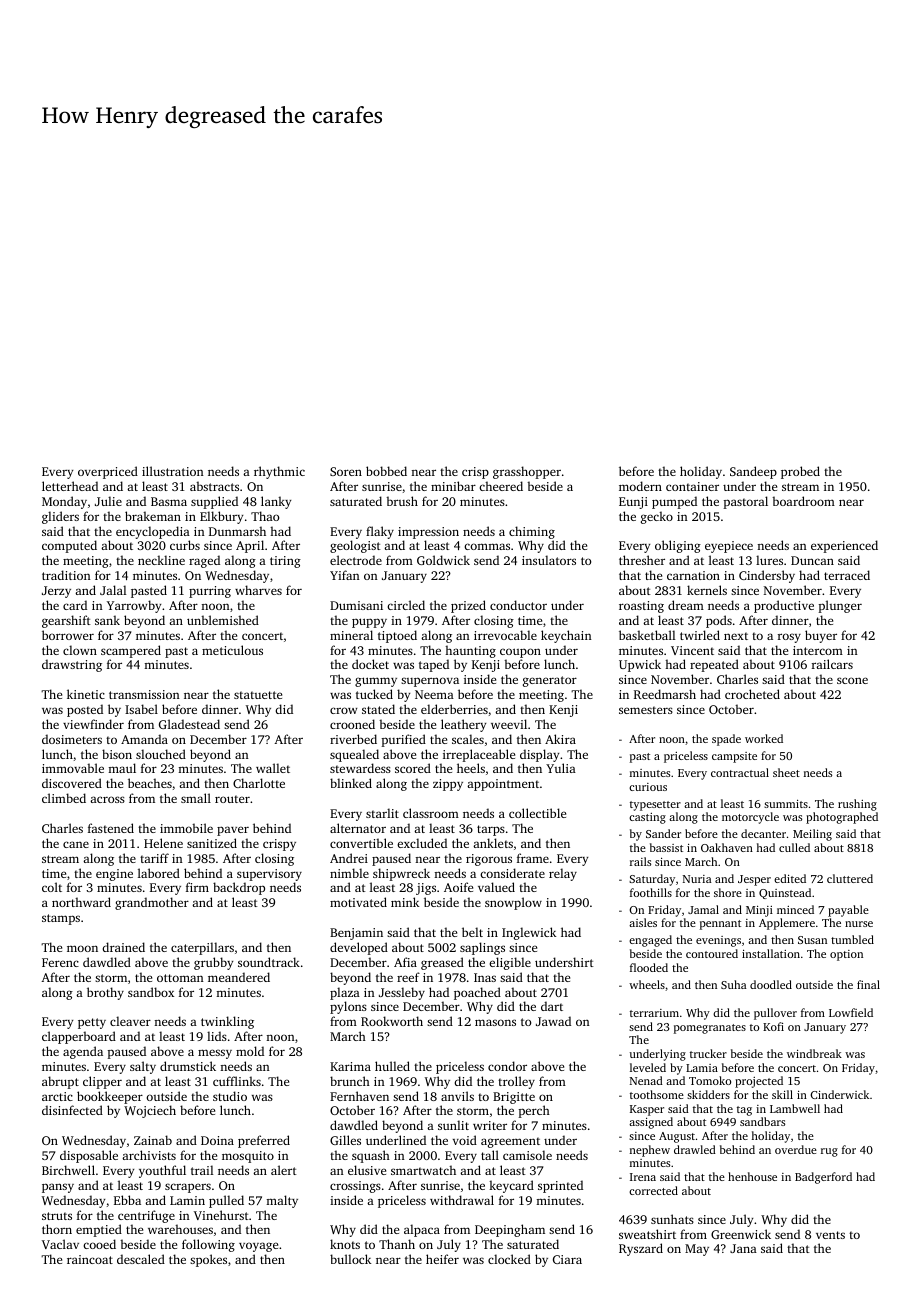 This screenshot has width=924, height=1308. Describe the element at coordinates (786, 772) in the screenshot. I see `sheet` at that location.
